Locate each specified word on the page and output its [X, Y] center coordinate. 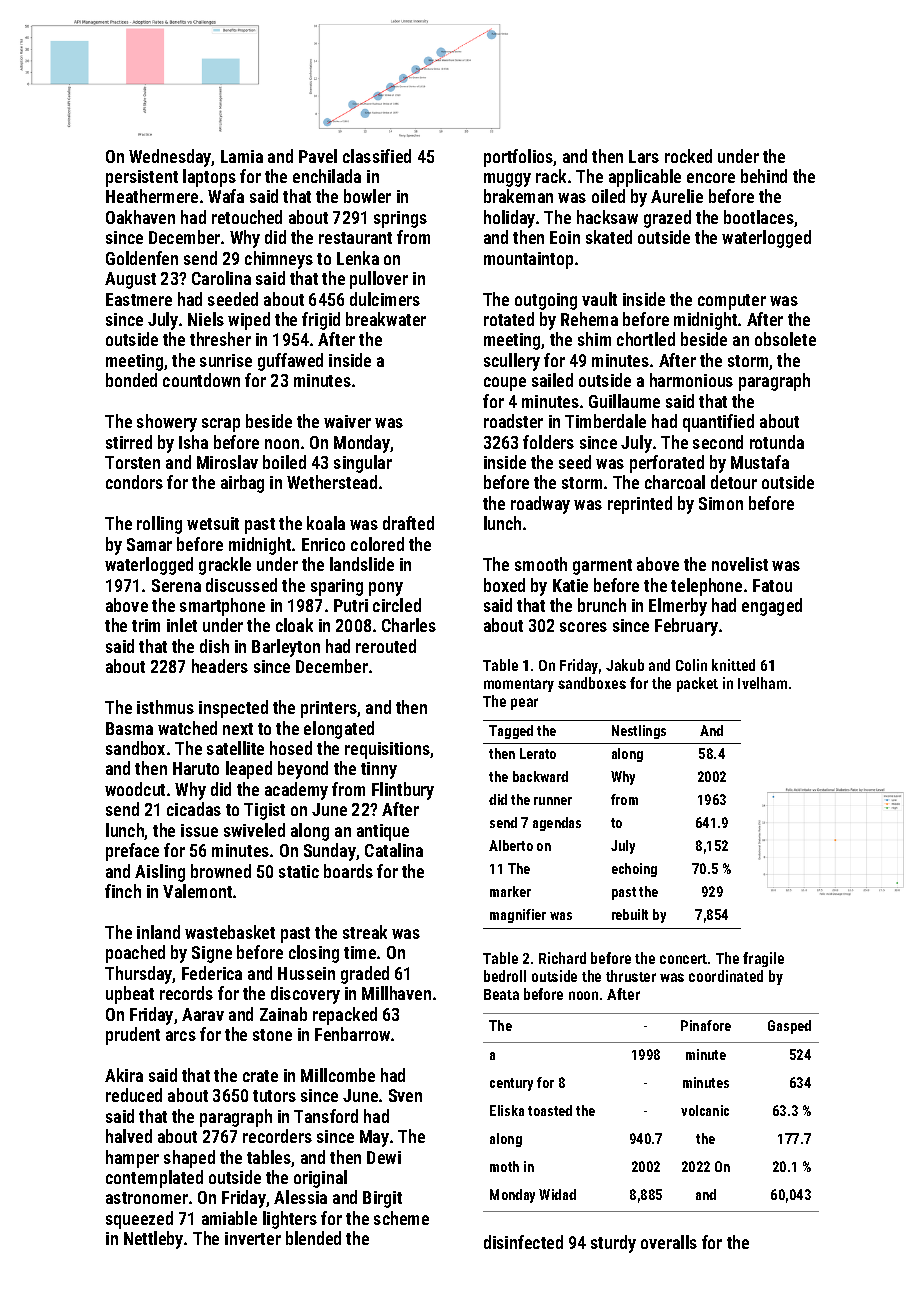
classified [377, 156]
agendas [557, 824]
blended [313, 1238]
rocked [688, 156]
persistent [142, 178]
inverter [253, 1238]
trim [146, 625]
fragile [763, 959]
